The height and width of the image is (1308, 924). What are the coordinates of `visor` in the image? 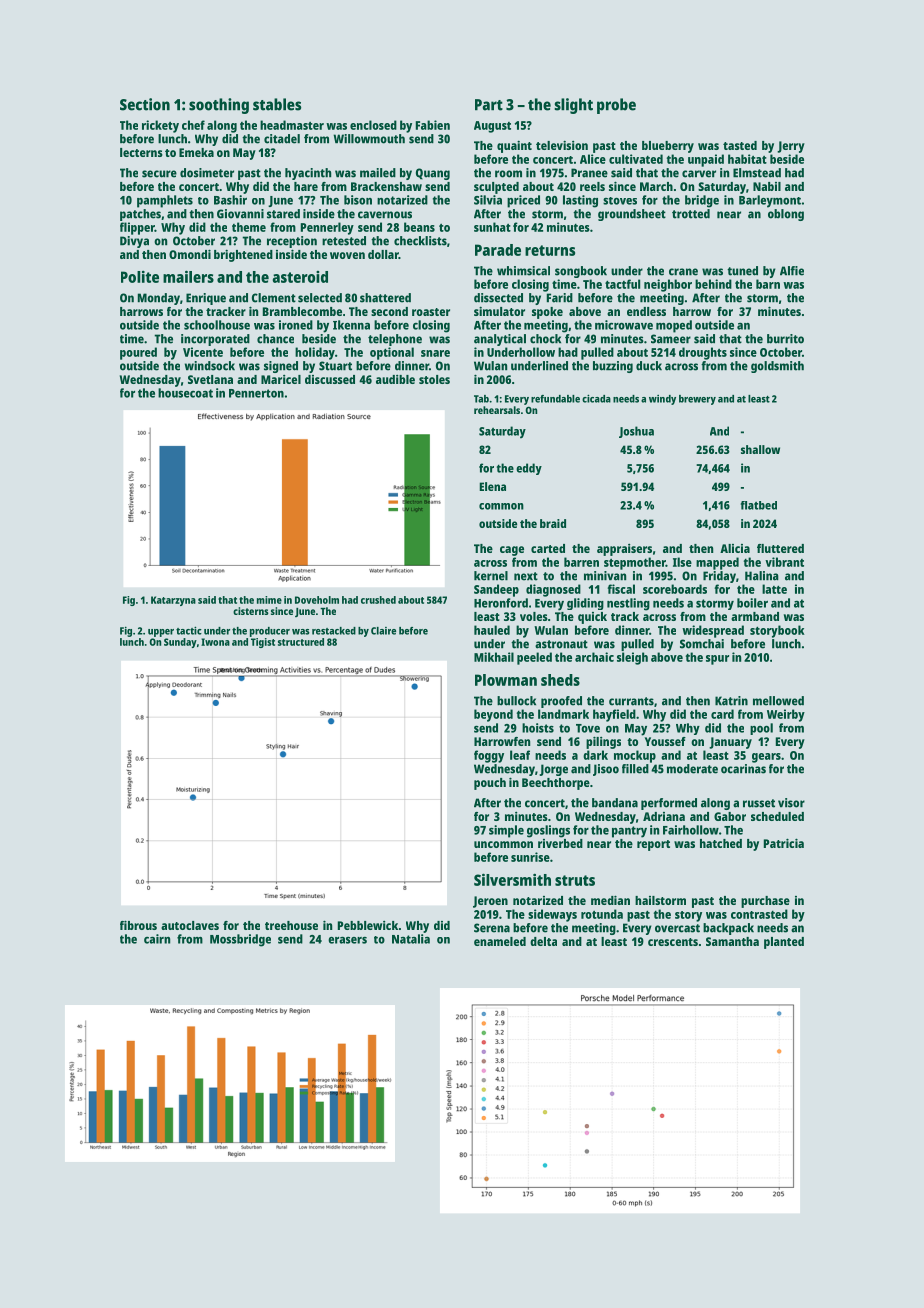 It's located at (791, 803).
